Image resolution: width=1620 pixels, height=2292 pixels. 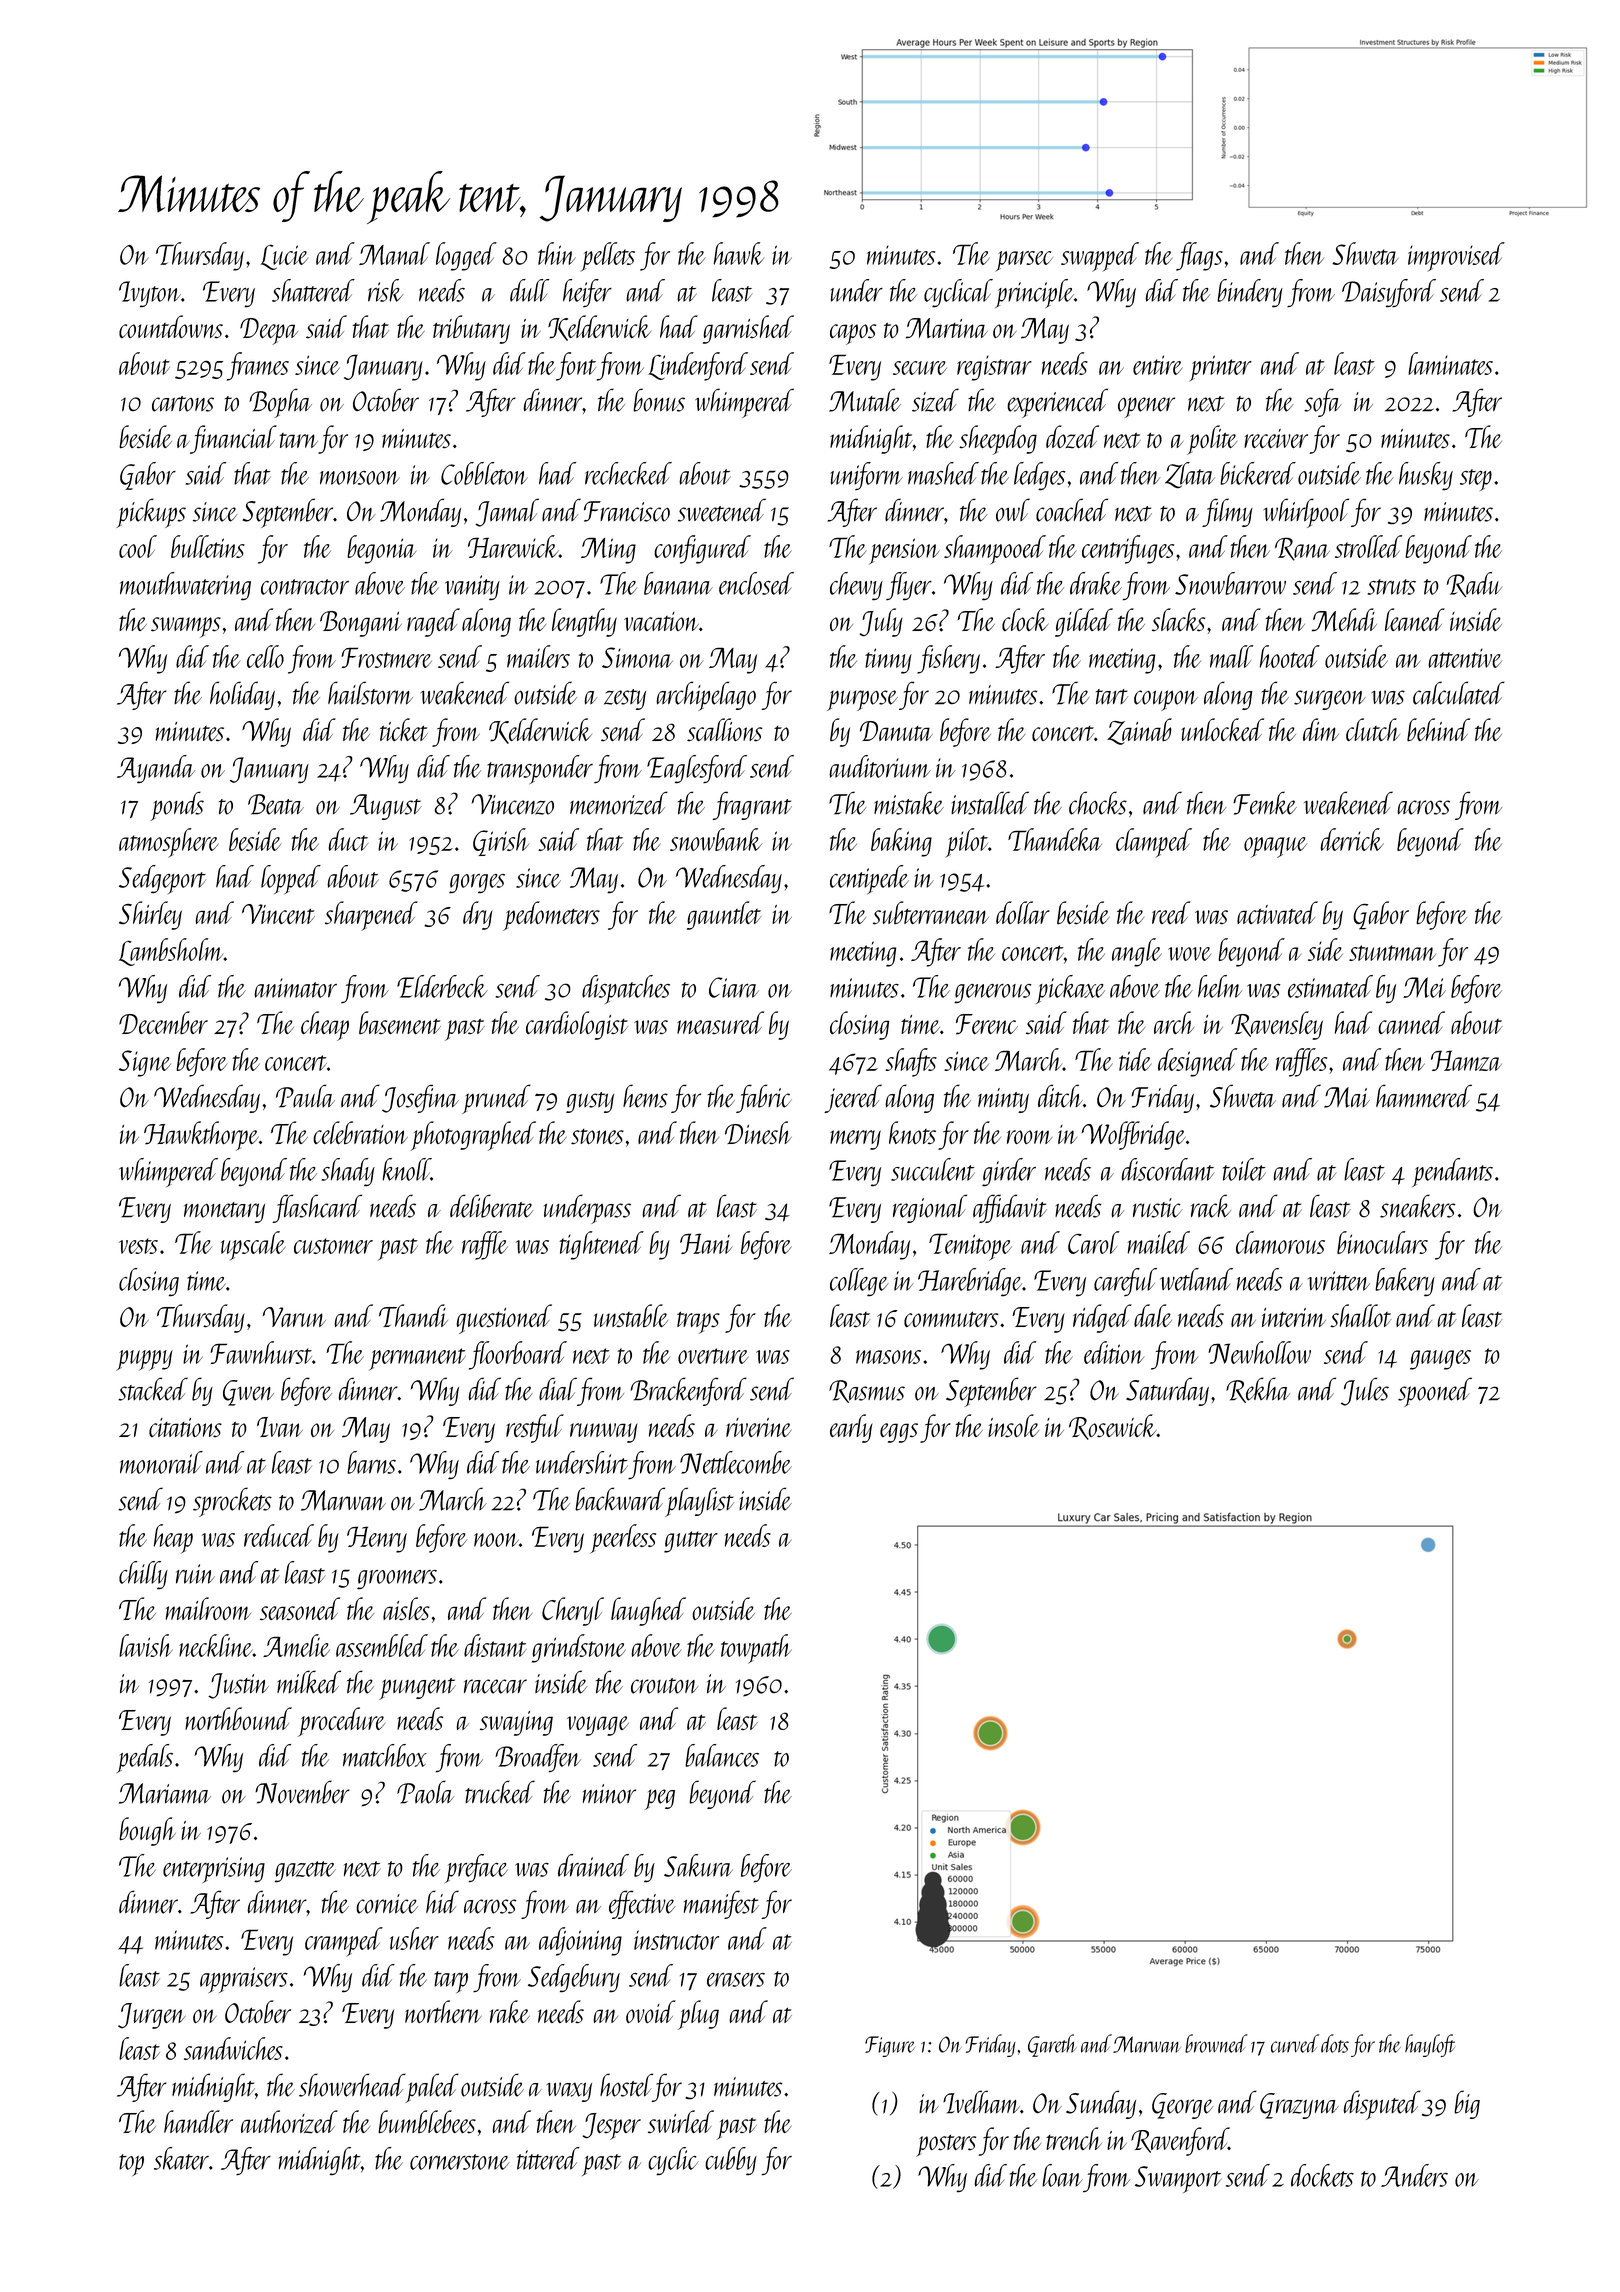 I want to click on towpath, so click(x=756, y=1649).
